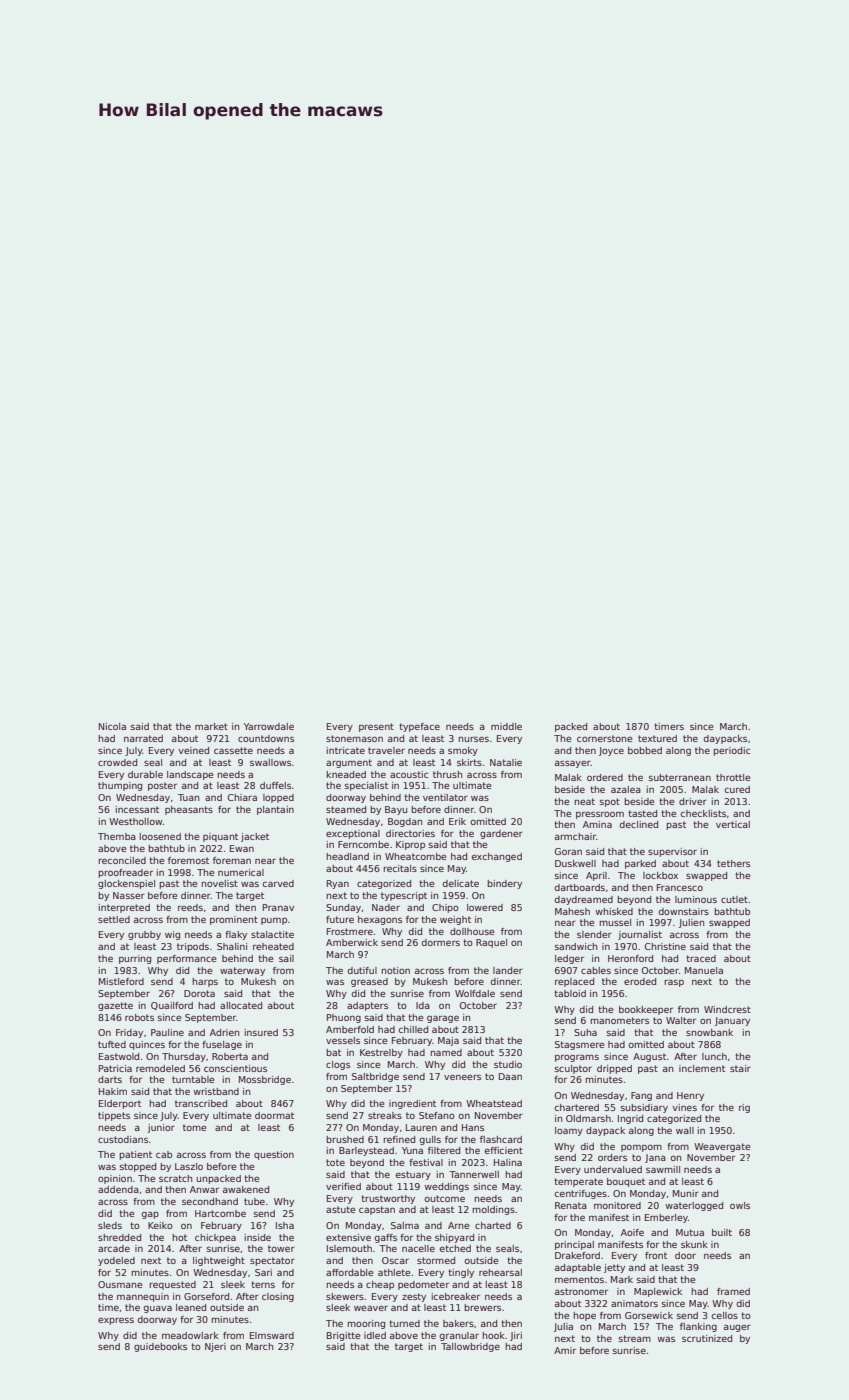  Describe the element at coordinates (272, 1335) in the screenshot. I see `Elmsward` at that location.
